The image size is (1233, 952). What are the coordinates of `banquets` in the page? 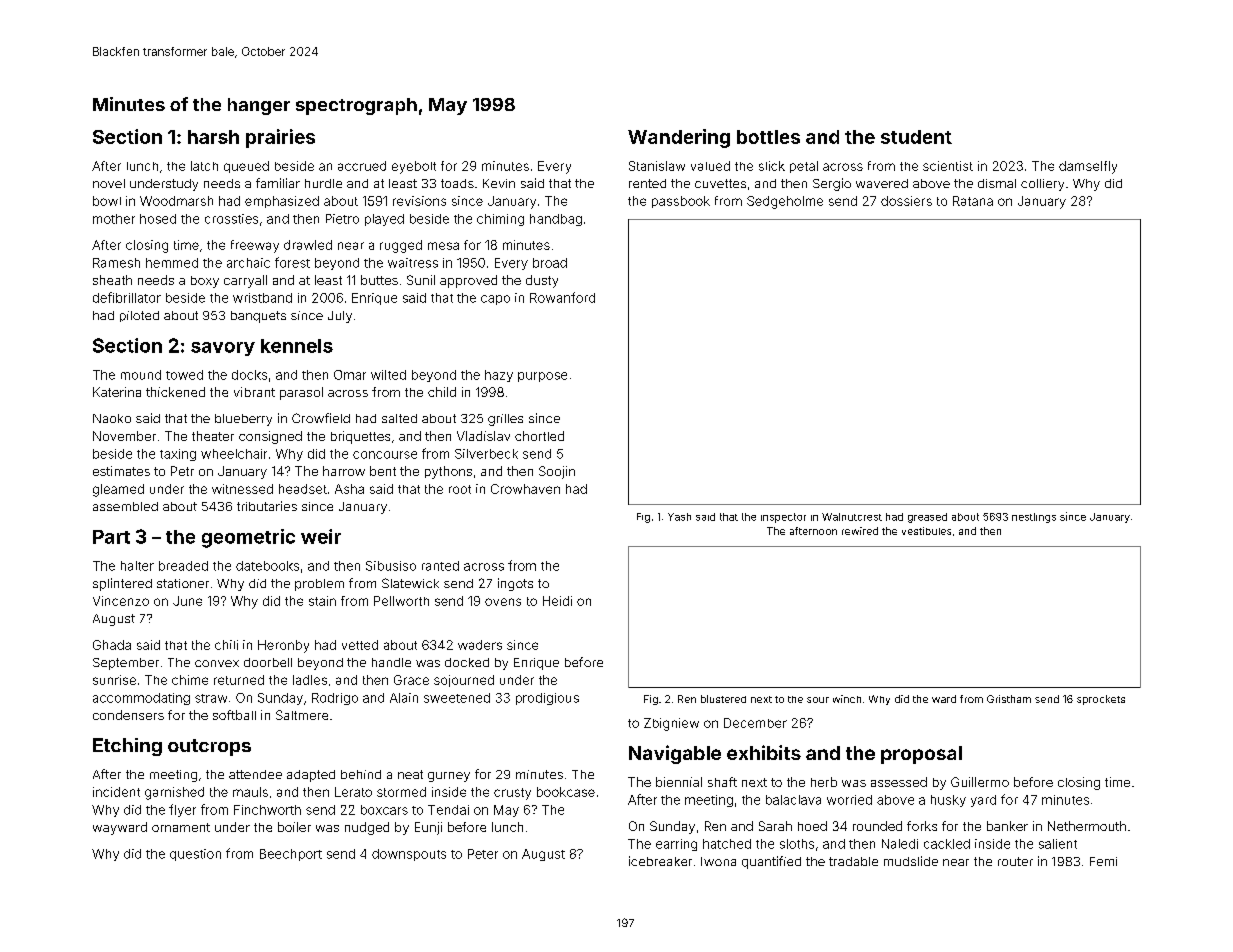 It's located at (258, 317).
